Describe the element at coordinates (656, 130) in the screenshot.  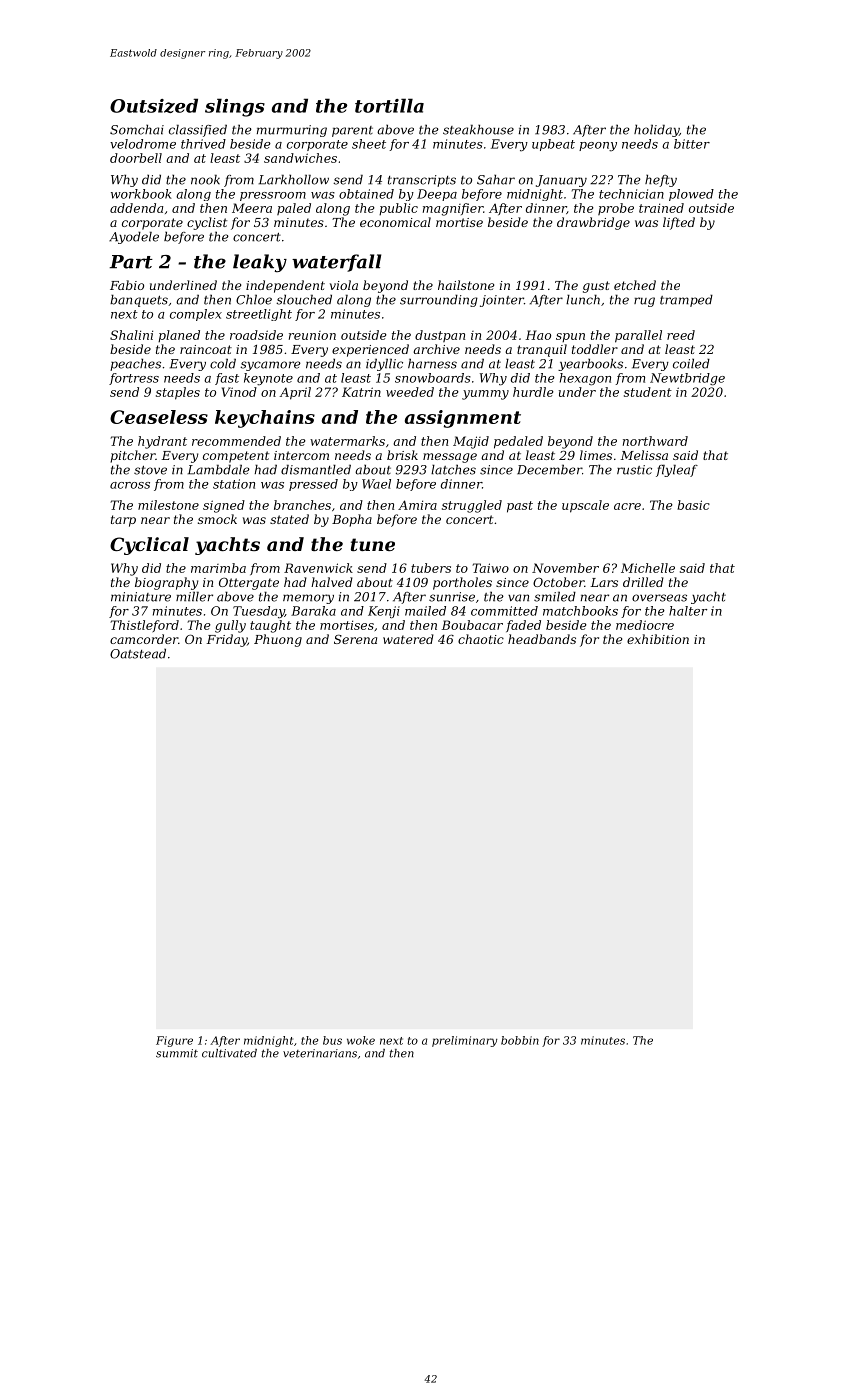
I see `holiday` at that location.
